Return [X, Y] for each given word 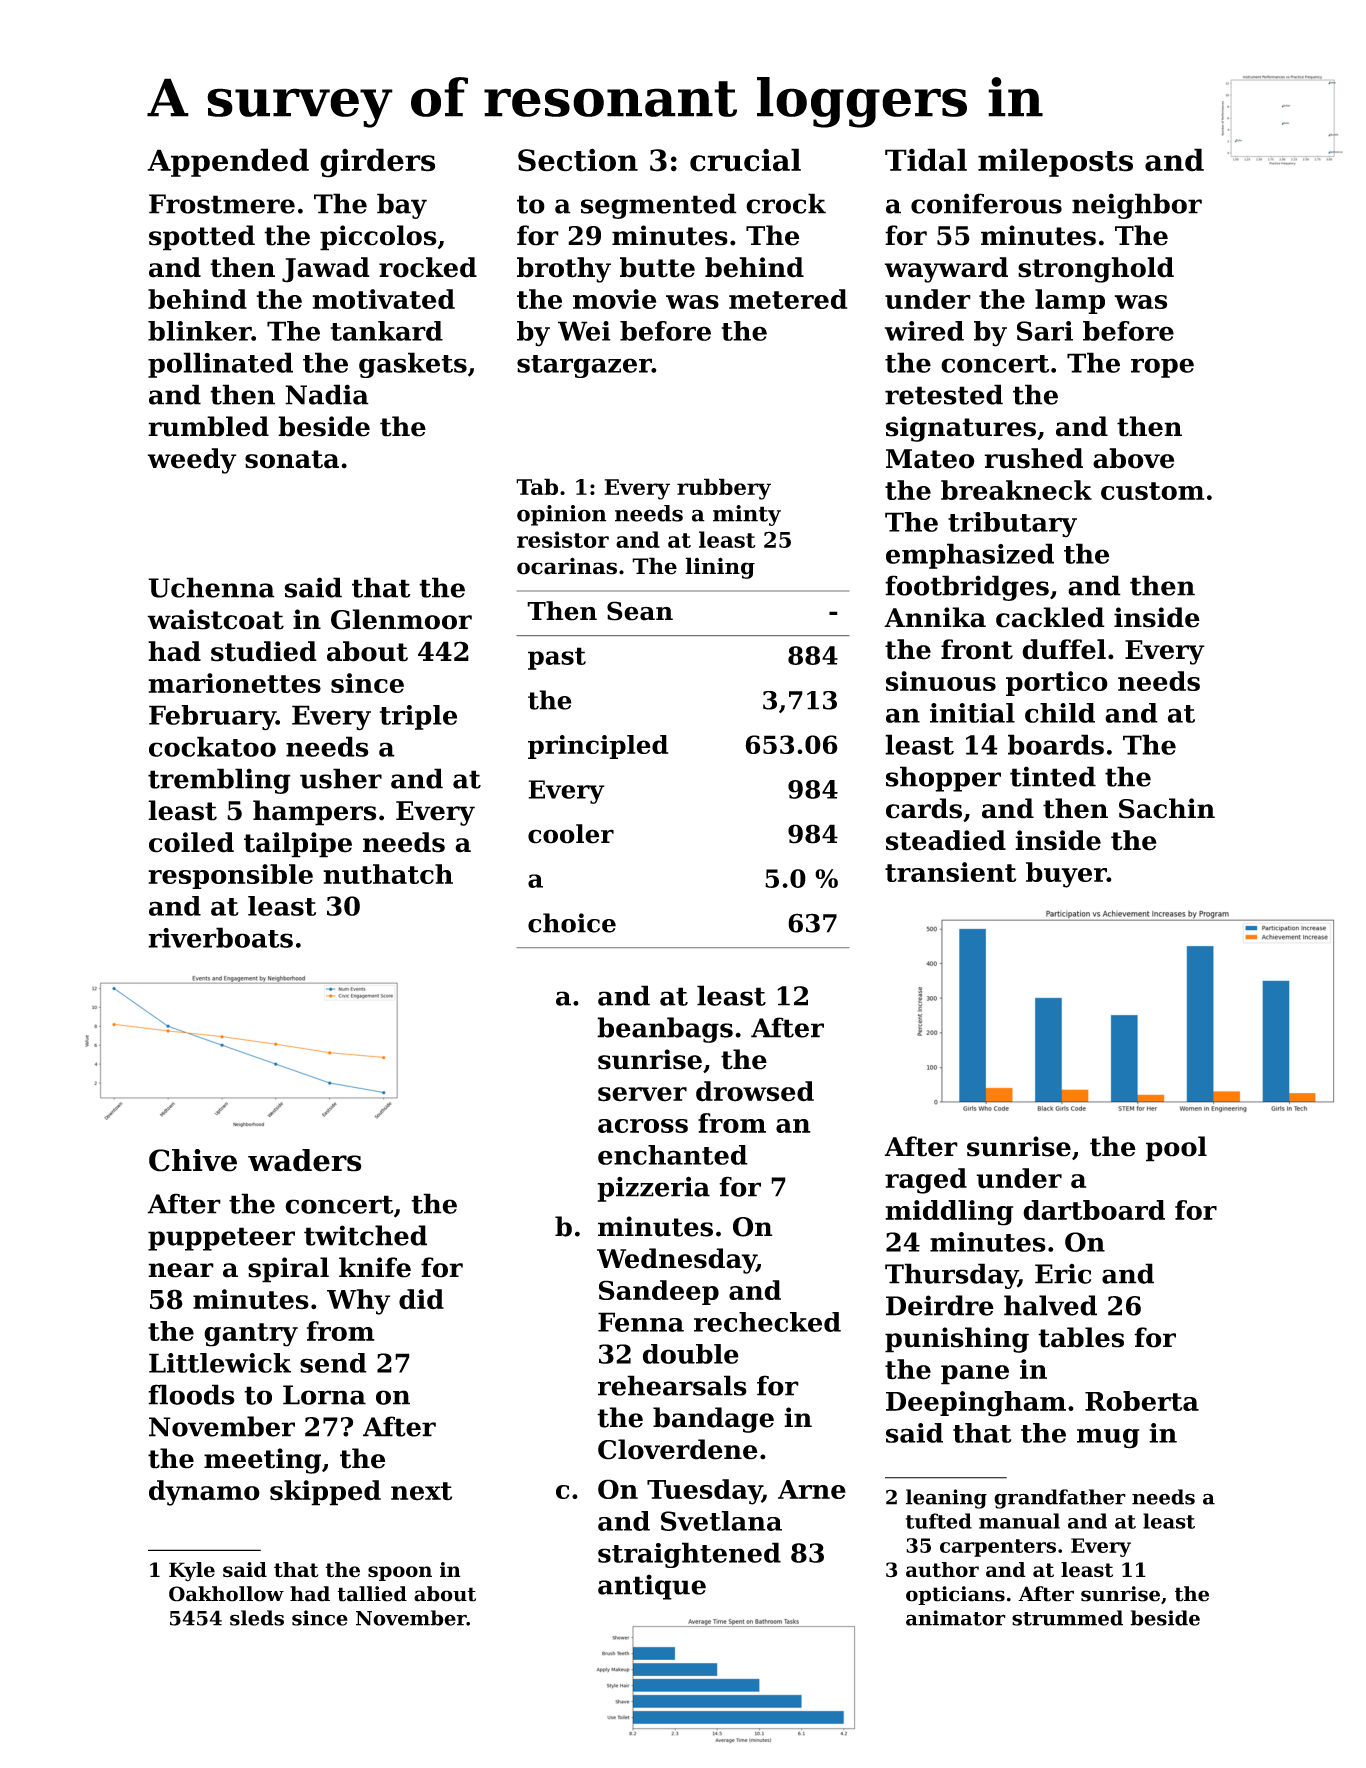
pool [1176, 1149]
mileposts [1055, 162]
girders [377, 163]
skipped [325, 1493]
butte [657, 267]
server [642, 1094]
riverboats [220, 937]
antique [652, 1587]
